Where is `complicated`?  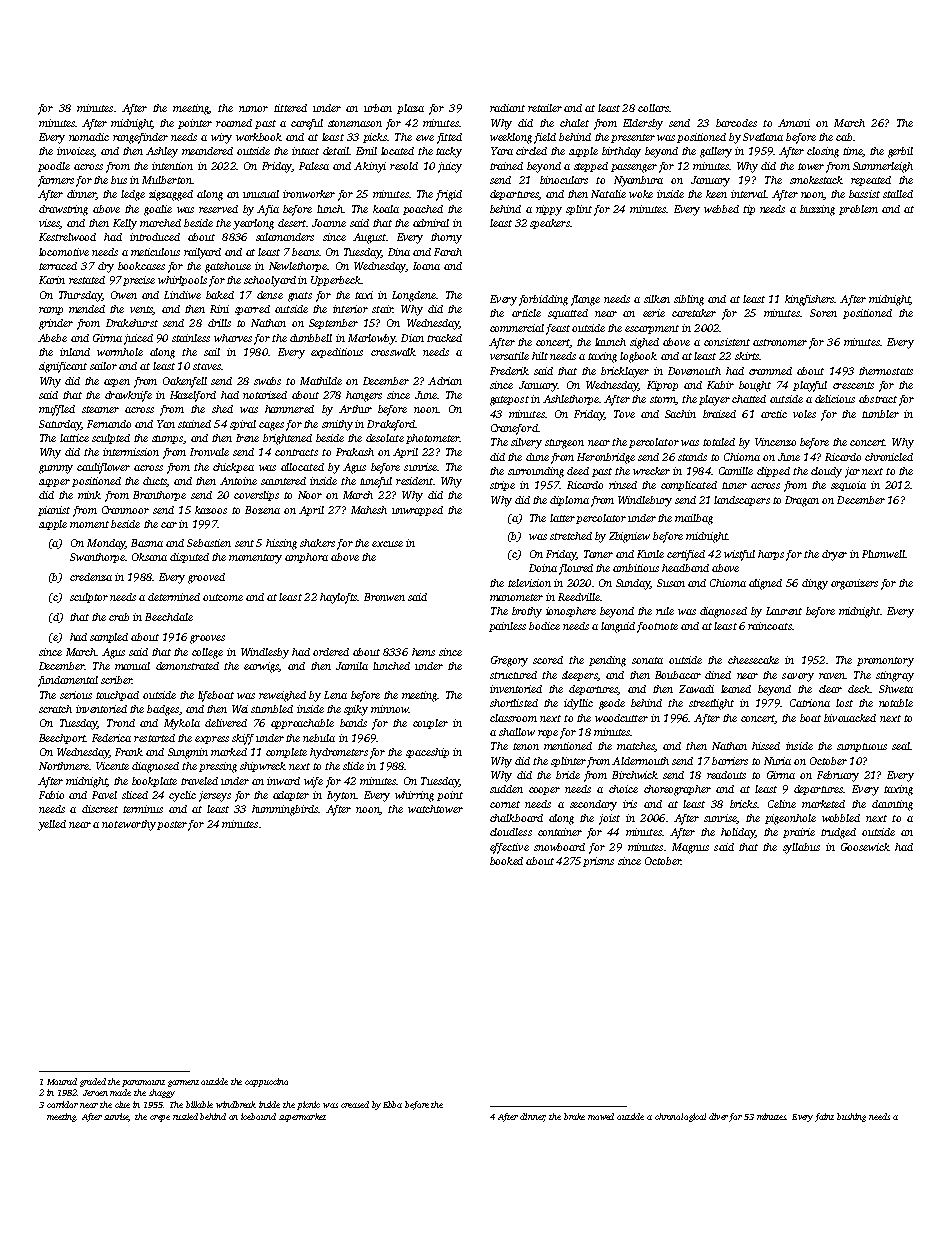 complicated is located at coordinates (689, 486).
